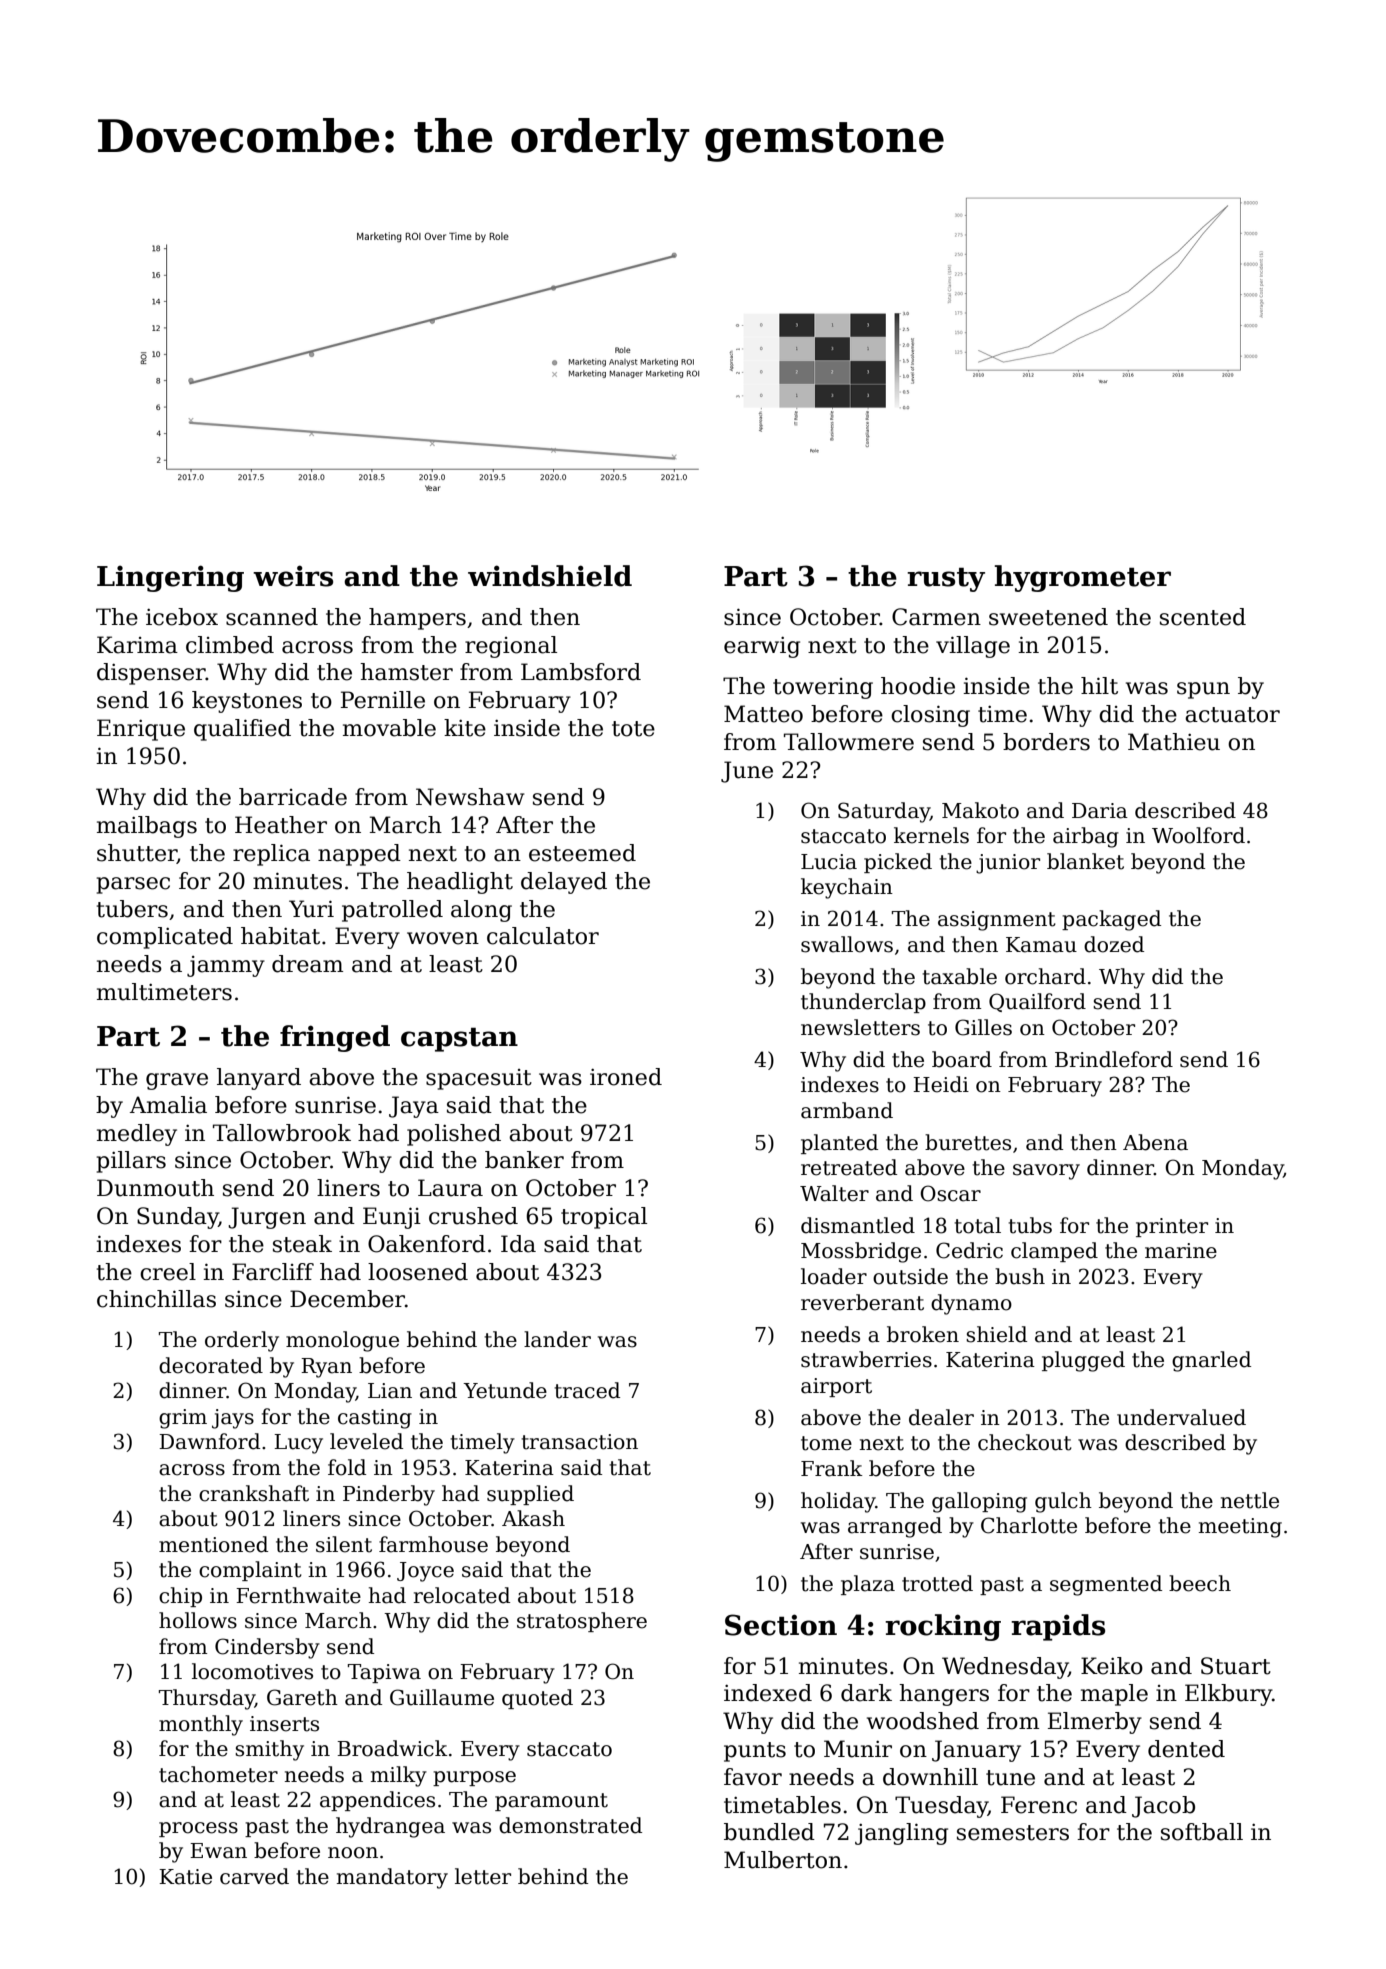 The image size is (1386, 1969). I want to click on plugged, so click(1083, 1361).
